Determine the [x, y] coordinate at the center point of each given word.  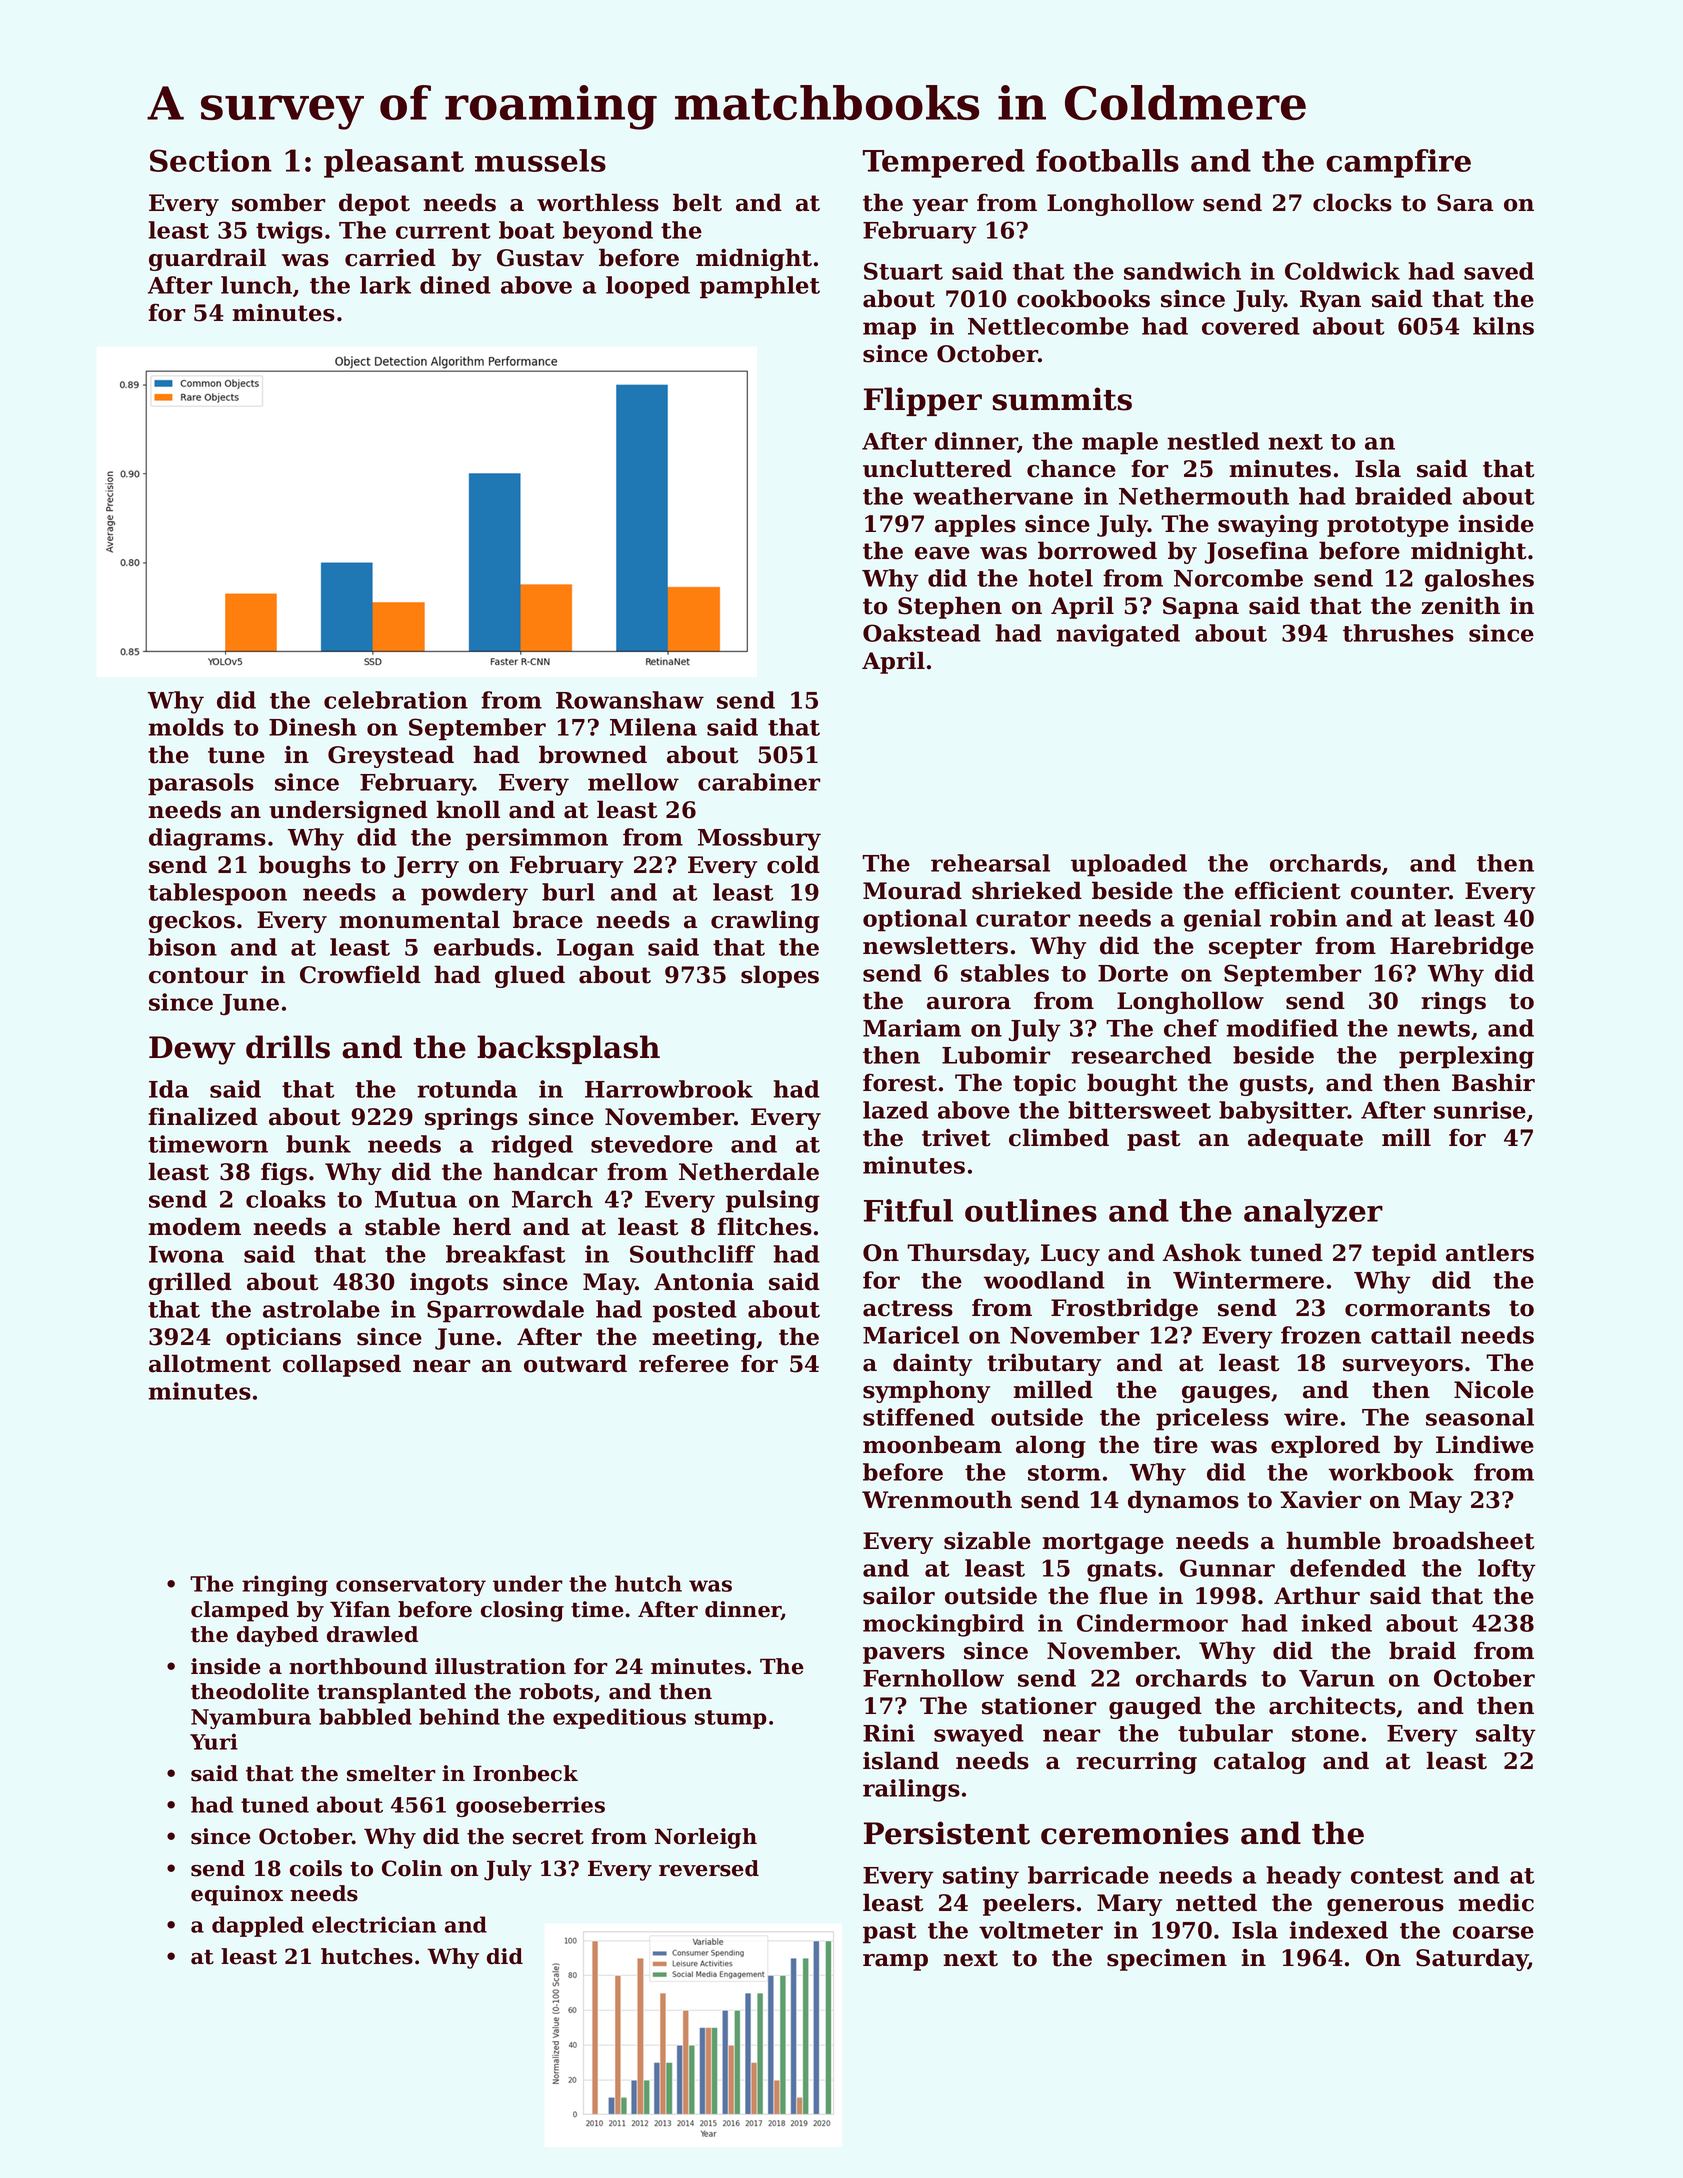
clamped [240, 1611]
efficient [1288, 891]
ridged [532, 1146]
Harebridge [1462, 947]
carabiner [759, 782]
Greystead [391, 756]
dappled [258, 1926]
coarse [1493, 1932]
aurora [969, 1003]
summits [1062, 399]
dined [455, 285]
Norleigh [706, 1838]
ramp [895, 1962]
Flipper [923, 401]
